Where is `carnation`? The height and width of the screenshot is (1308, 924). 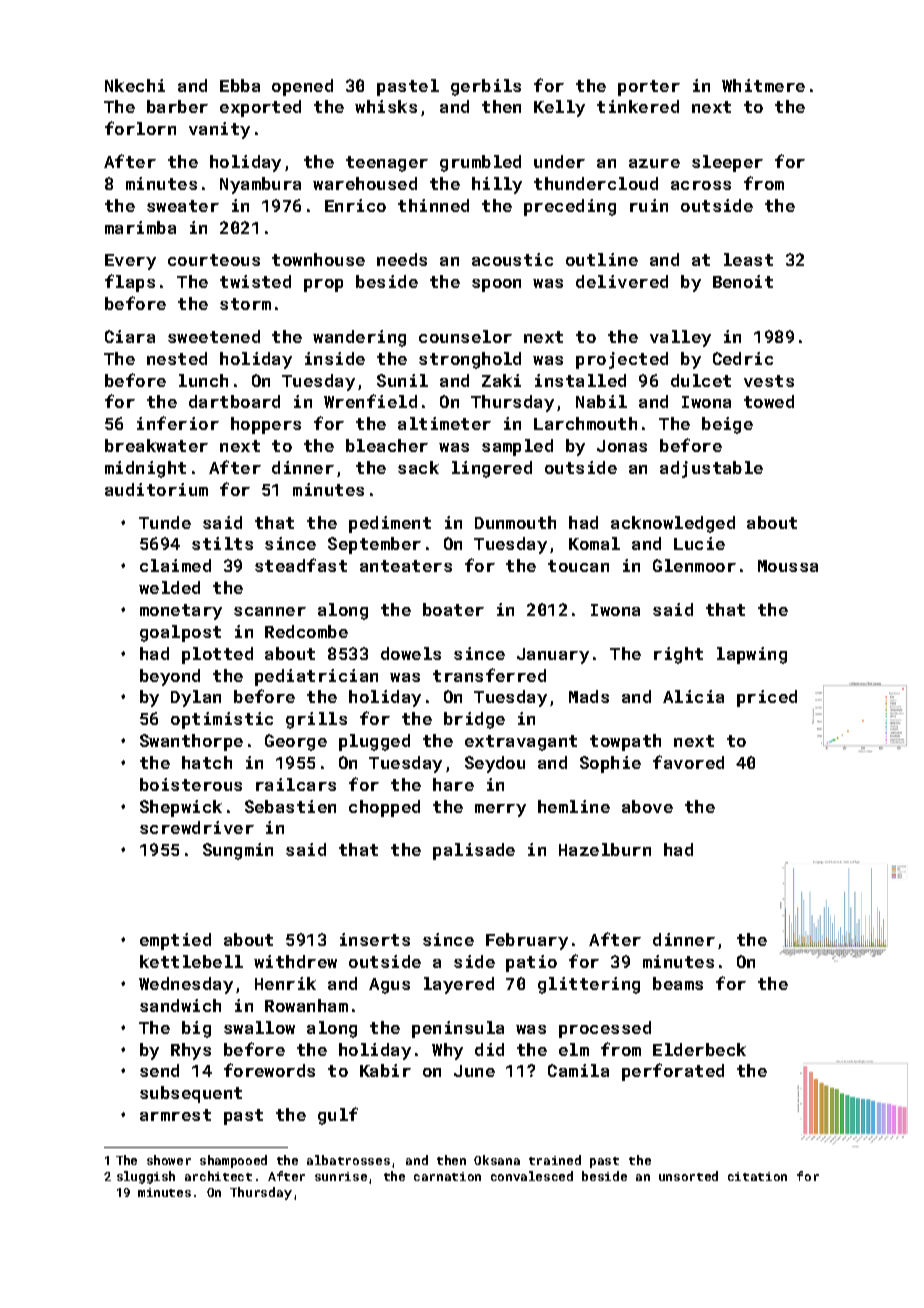 carnation is located at coordinates (447, 1176).
